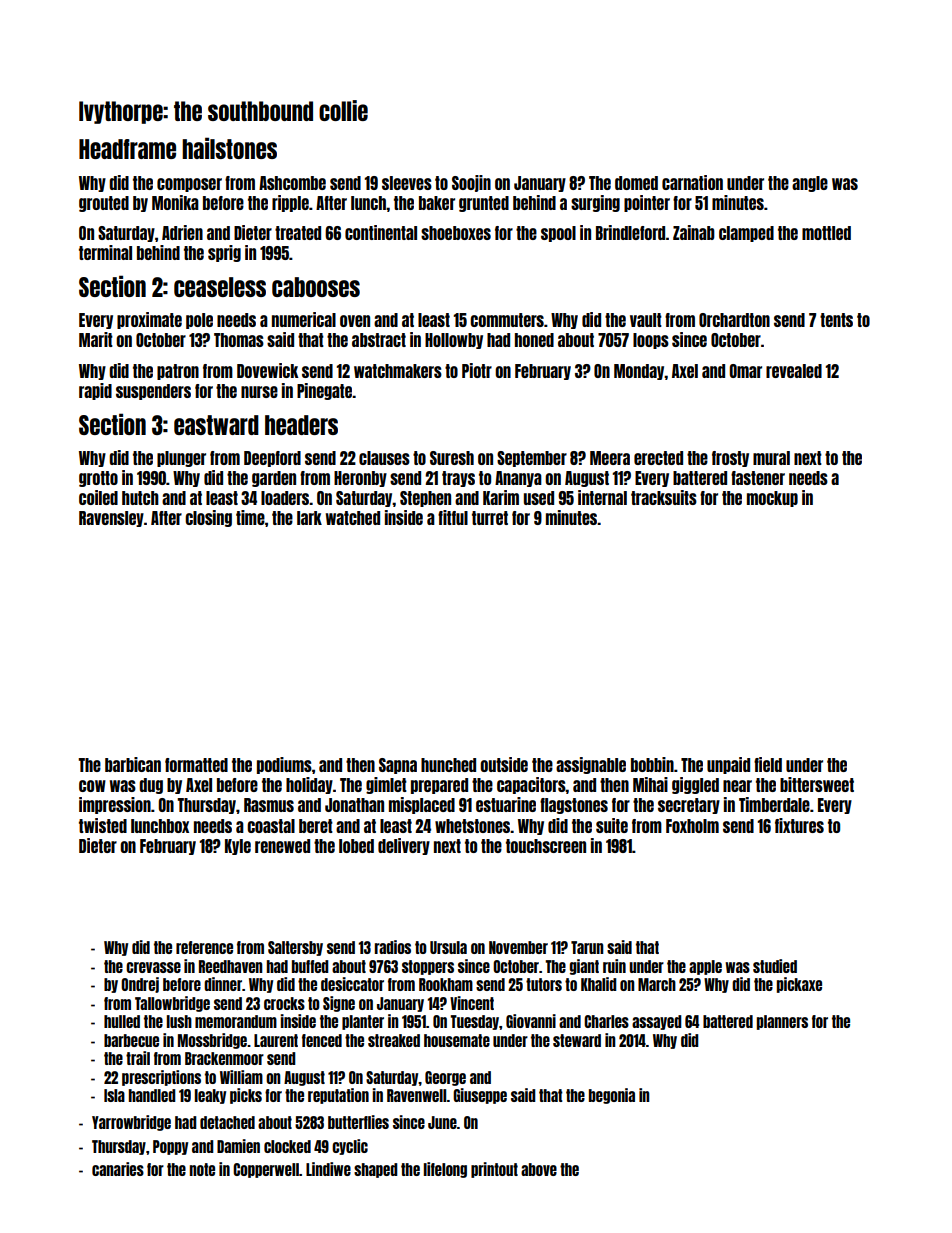 This screenshot has width=952, height=1233. What do you see at coordinates (199, 321) in the screenshot?
I see `pole` at bounding box center [199, 321].
